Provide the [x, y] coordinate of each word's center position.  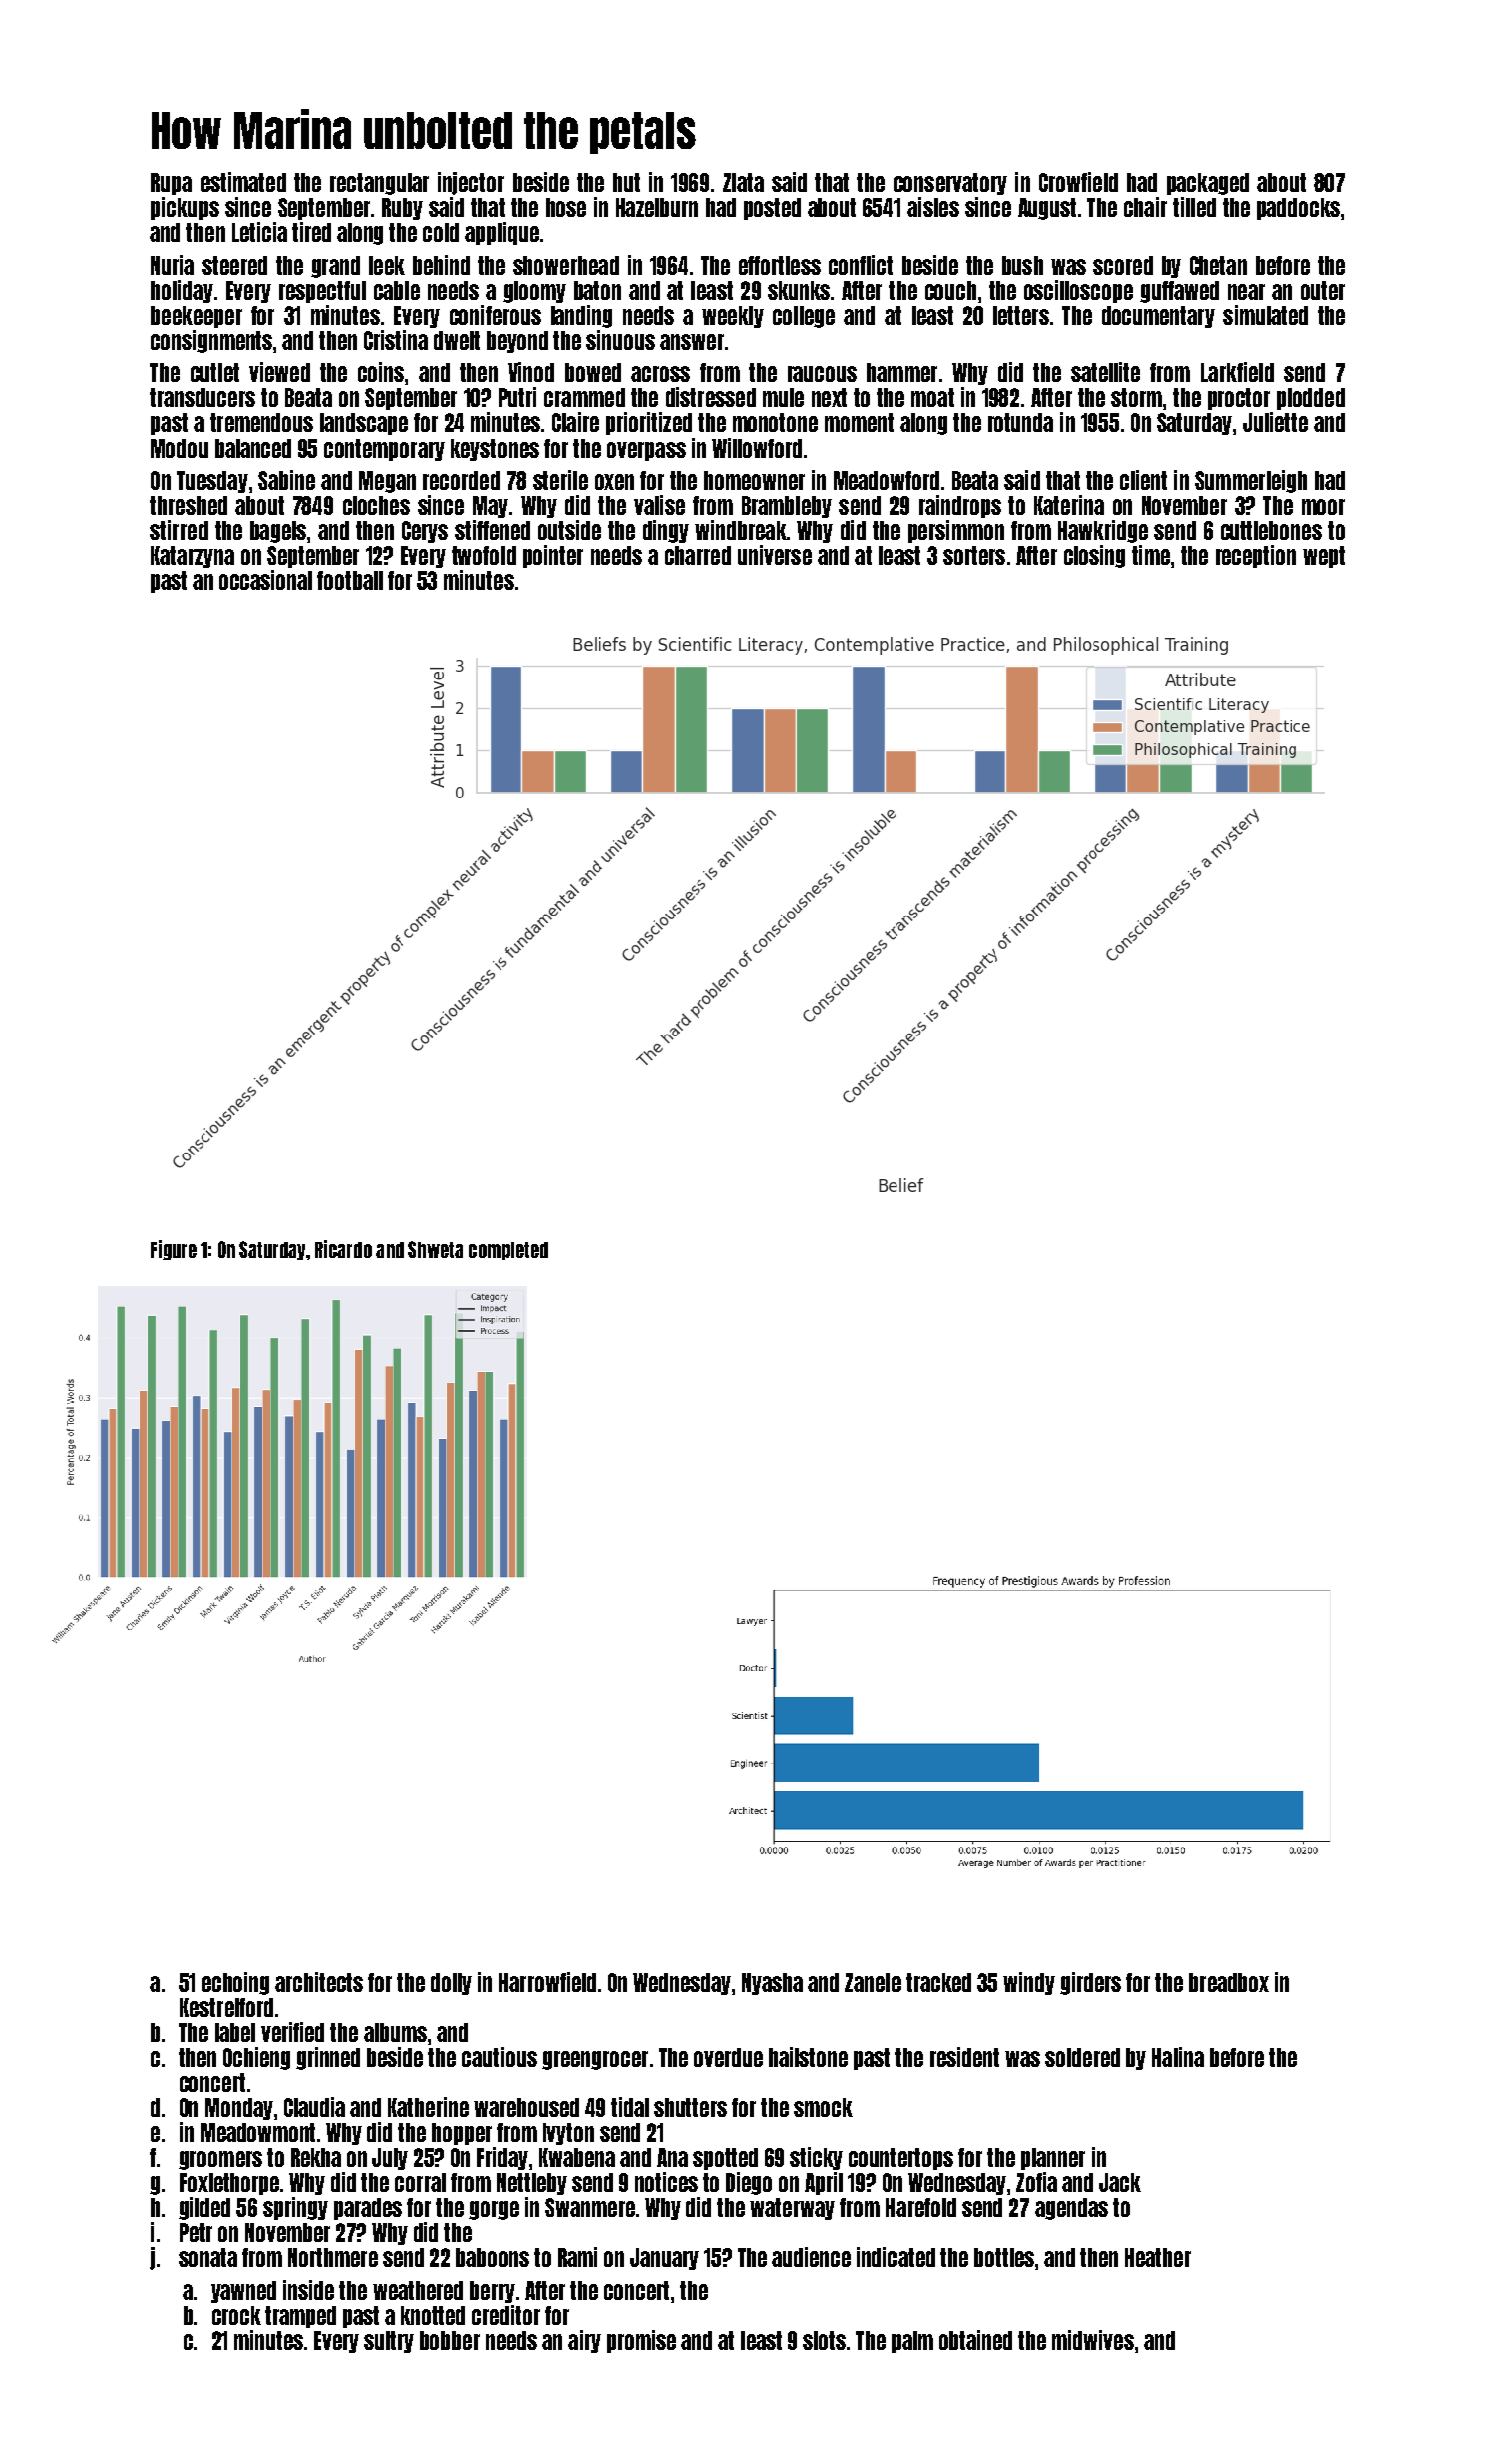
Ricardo [343, 1249]
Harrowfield [547, 1982]
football [350, 580]
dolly [451, 1984]
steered [234, 265]
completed [508, 1251]
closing [1094, 556]
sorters [974, 555]
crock [236, 2315]
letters [1021, 315]
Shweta [435, 1249]
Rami [577, 2257]
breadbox [1229, 1982]
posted [772, 209]
